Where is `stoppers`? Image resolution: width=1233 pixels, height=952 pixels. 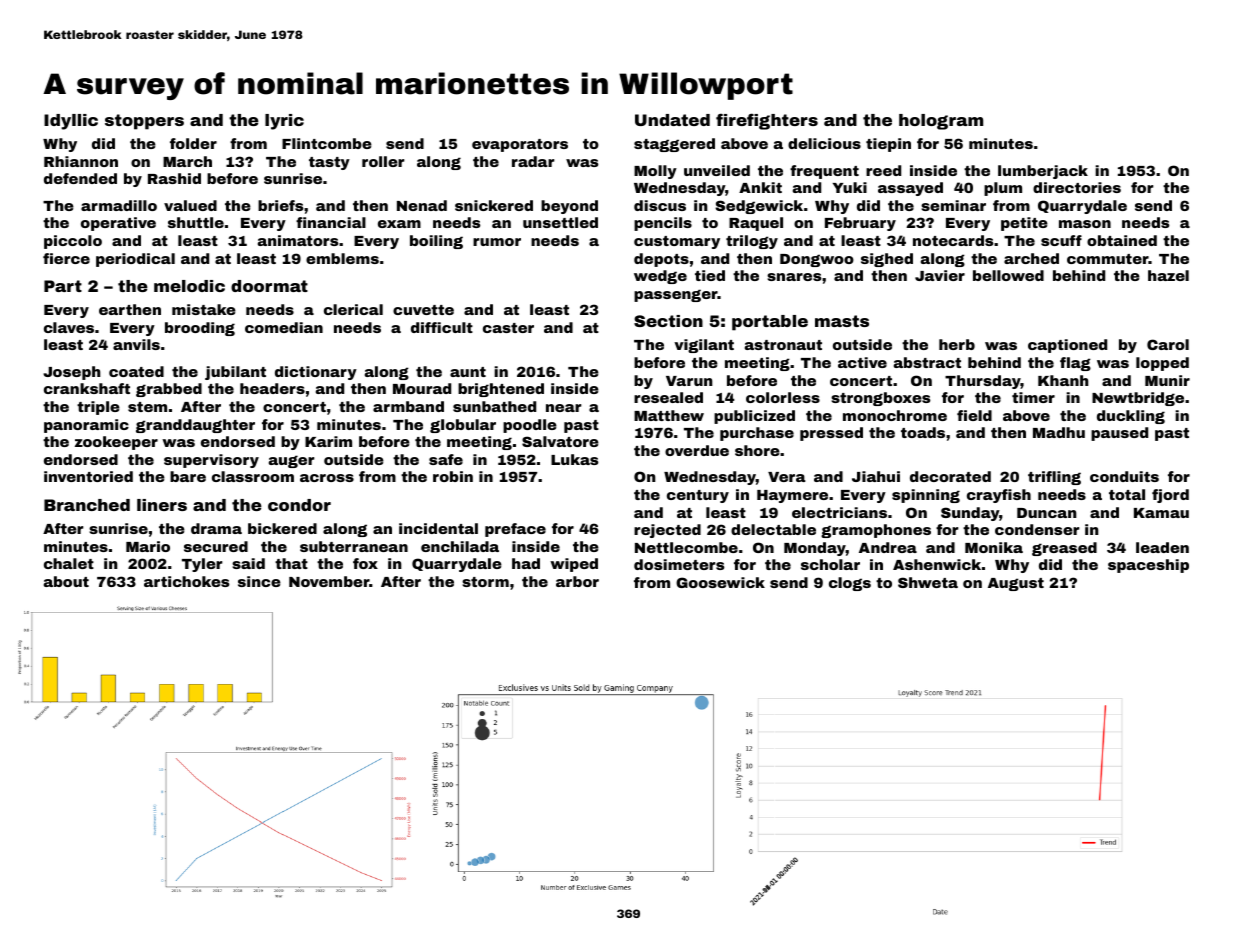
stoppers is located at coordinates (144, 122).
